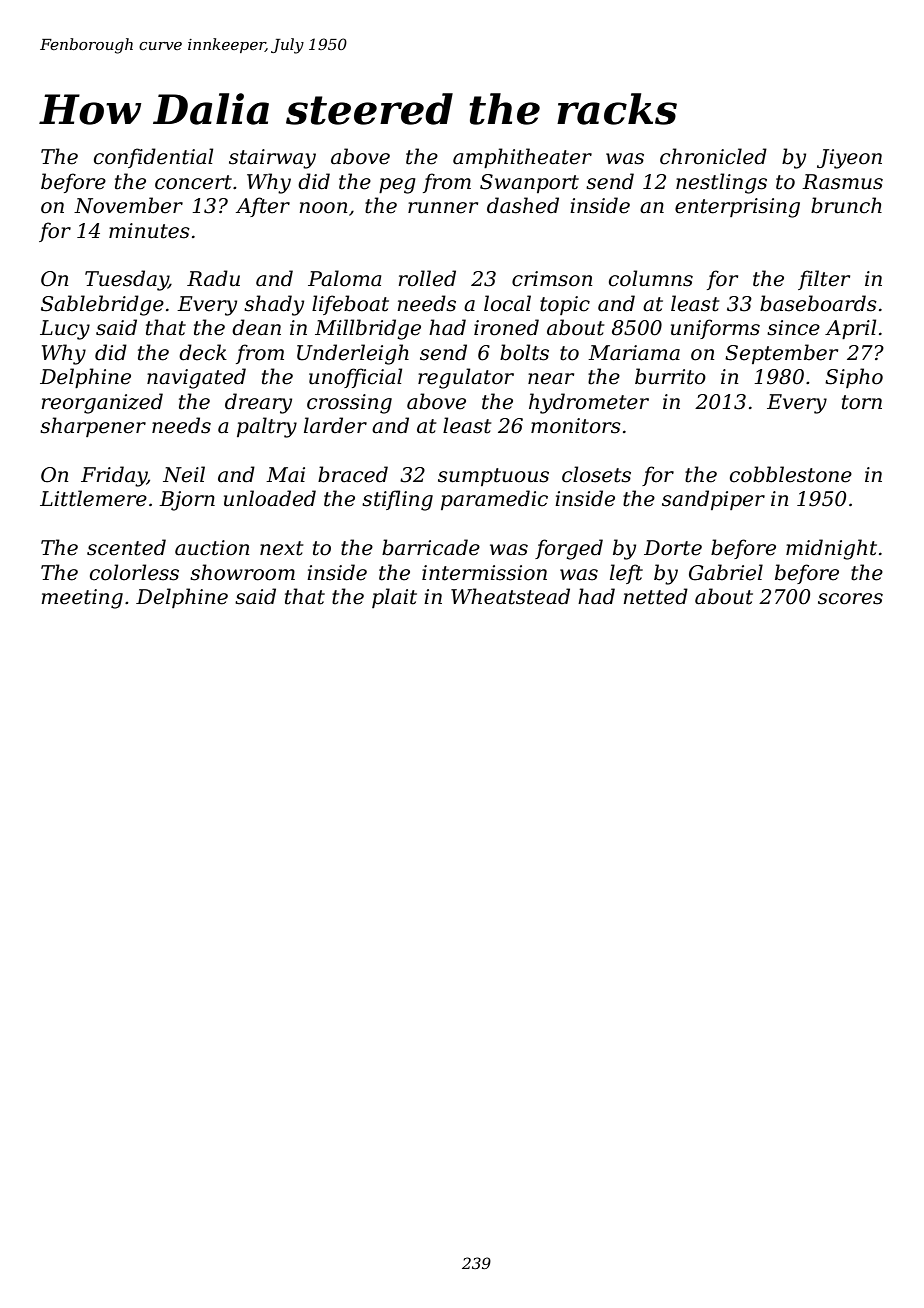 The width and height of the screenshot is (924, 1308). What do you see at coordinates (134, 572) in the screenshot?
I see `colorless` at bounding box center [134, 572].
